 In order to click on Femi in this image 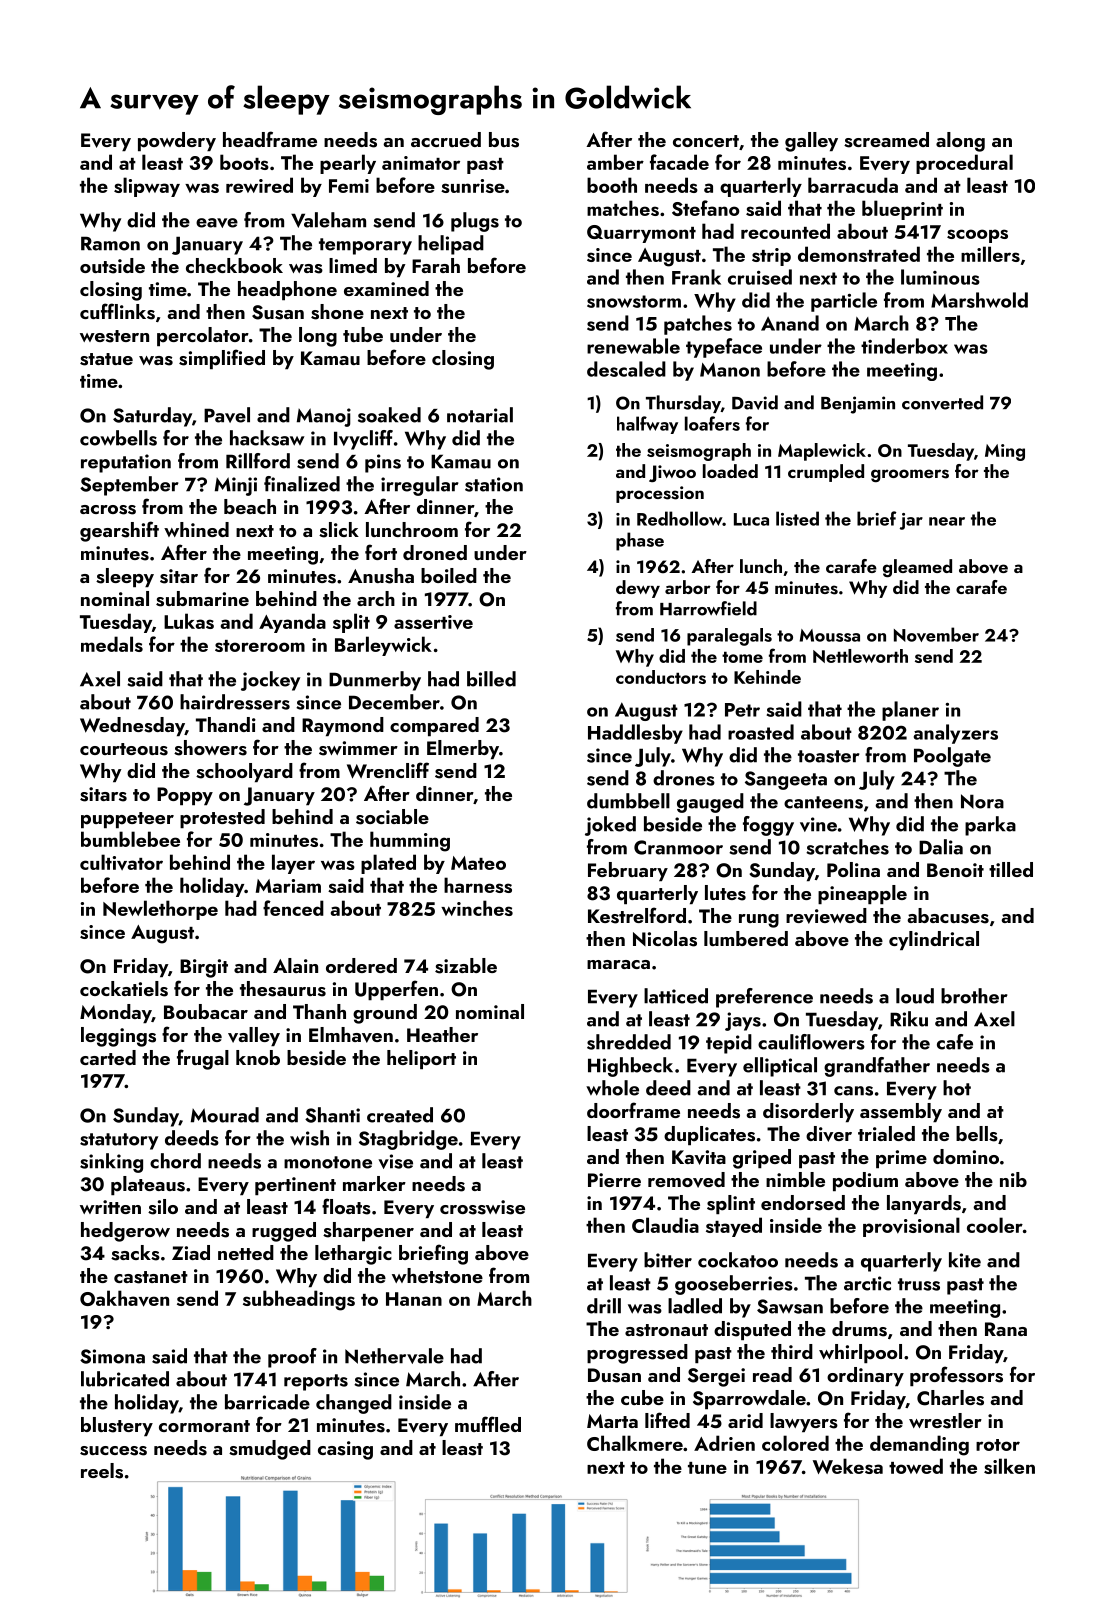, I will do `click(349, 186)`.
